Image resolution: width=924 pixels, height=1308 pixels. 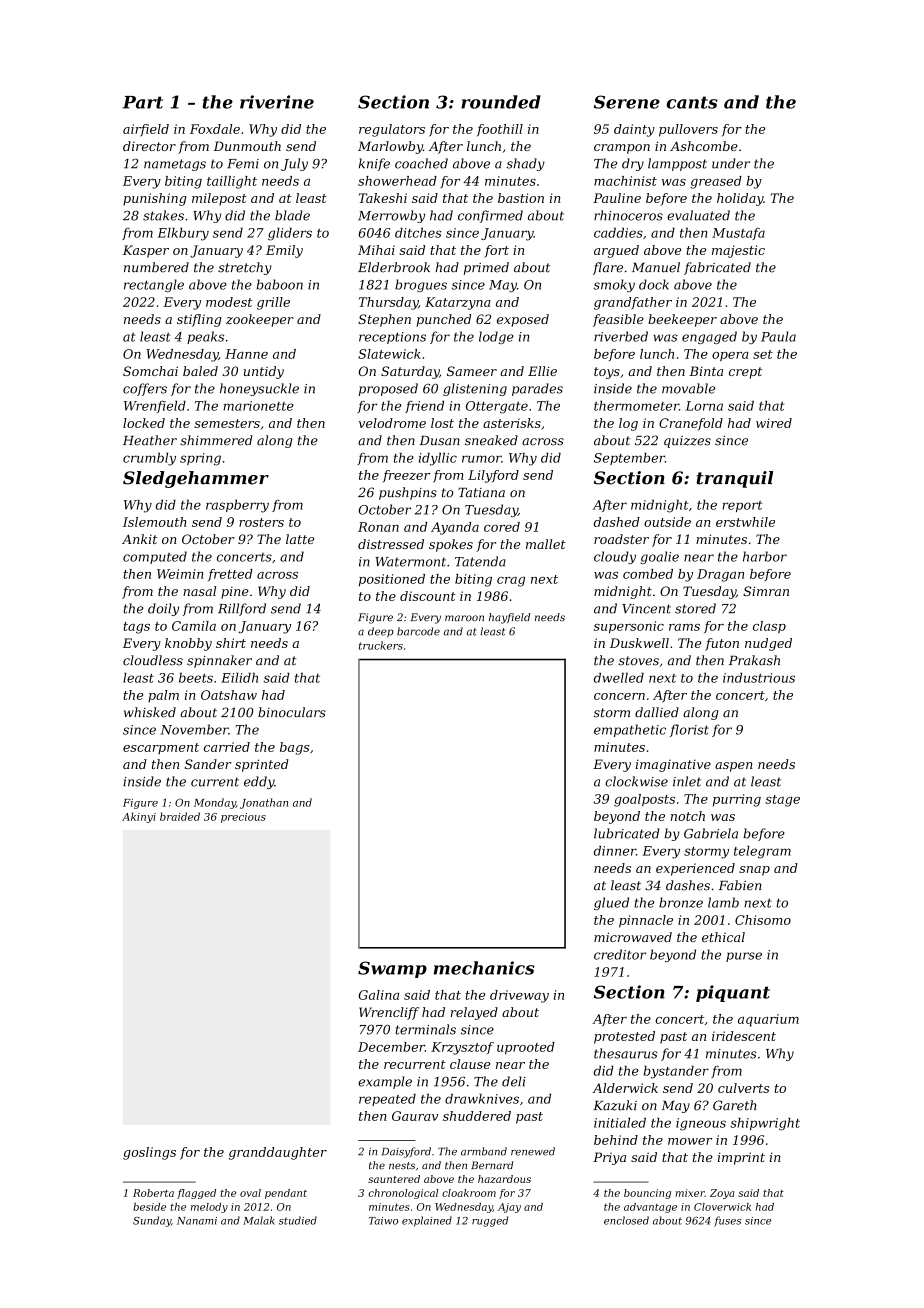 What do you see at coordinates (765, 556) in the screenshot?
I see `harbor` at bounding box center [765, 556].
